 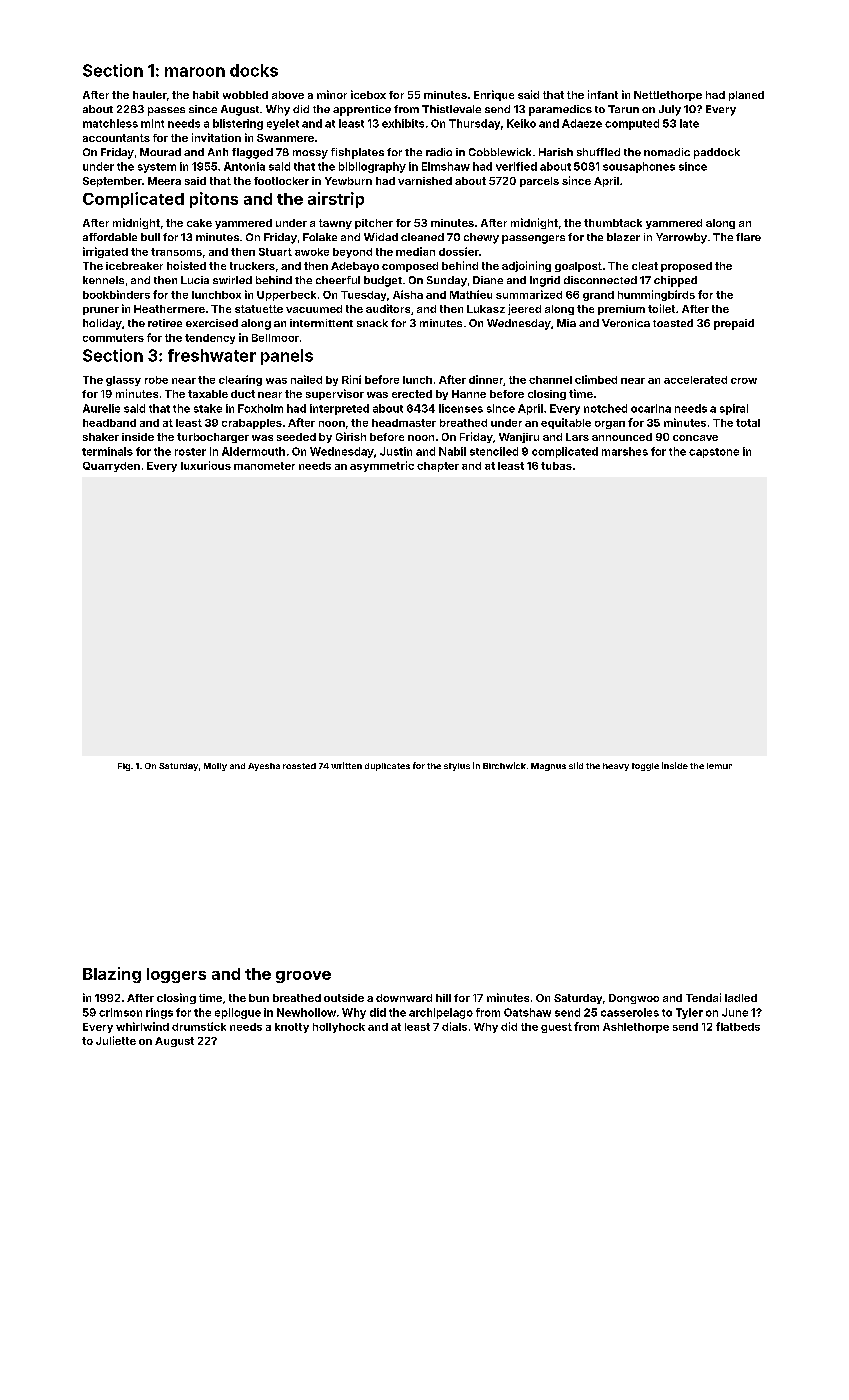 What do you see at coordinates (719, 766) in the screenshot?
I see `lemur` at bounding box center [719, 766].
